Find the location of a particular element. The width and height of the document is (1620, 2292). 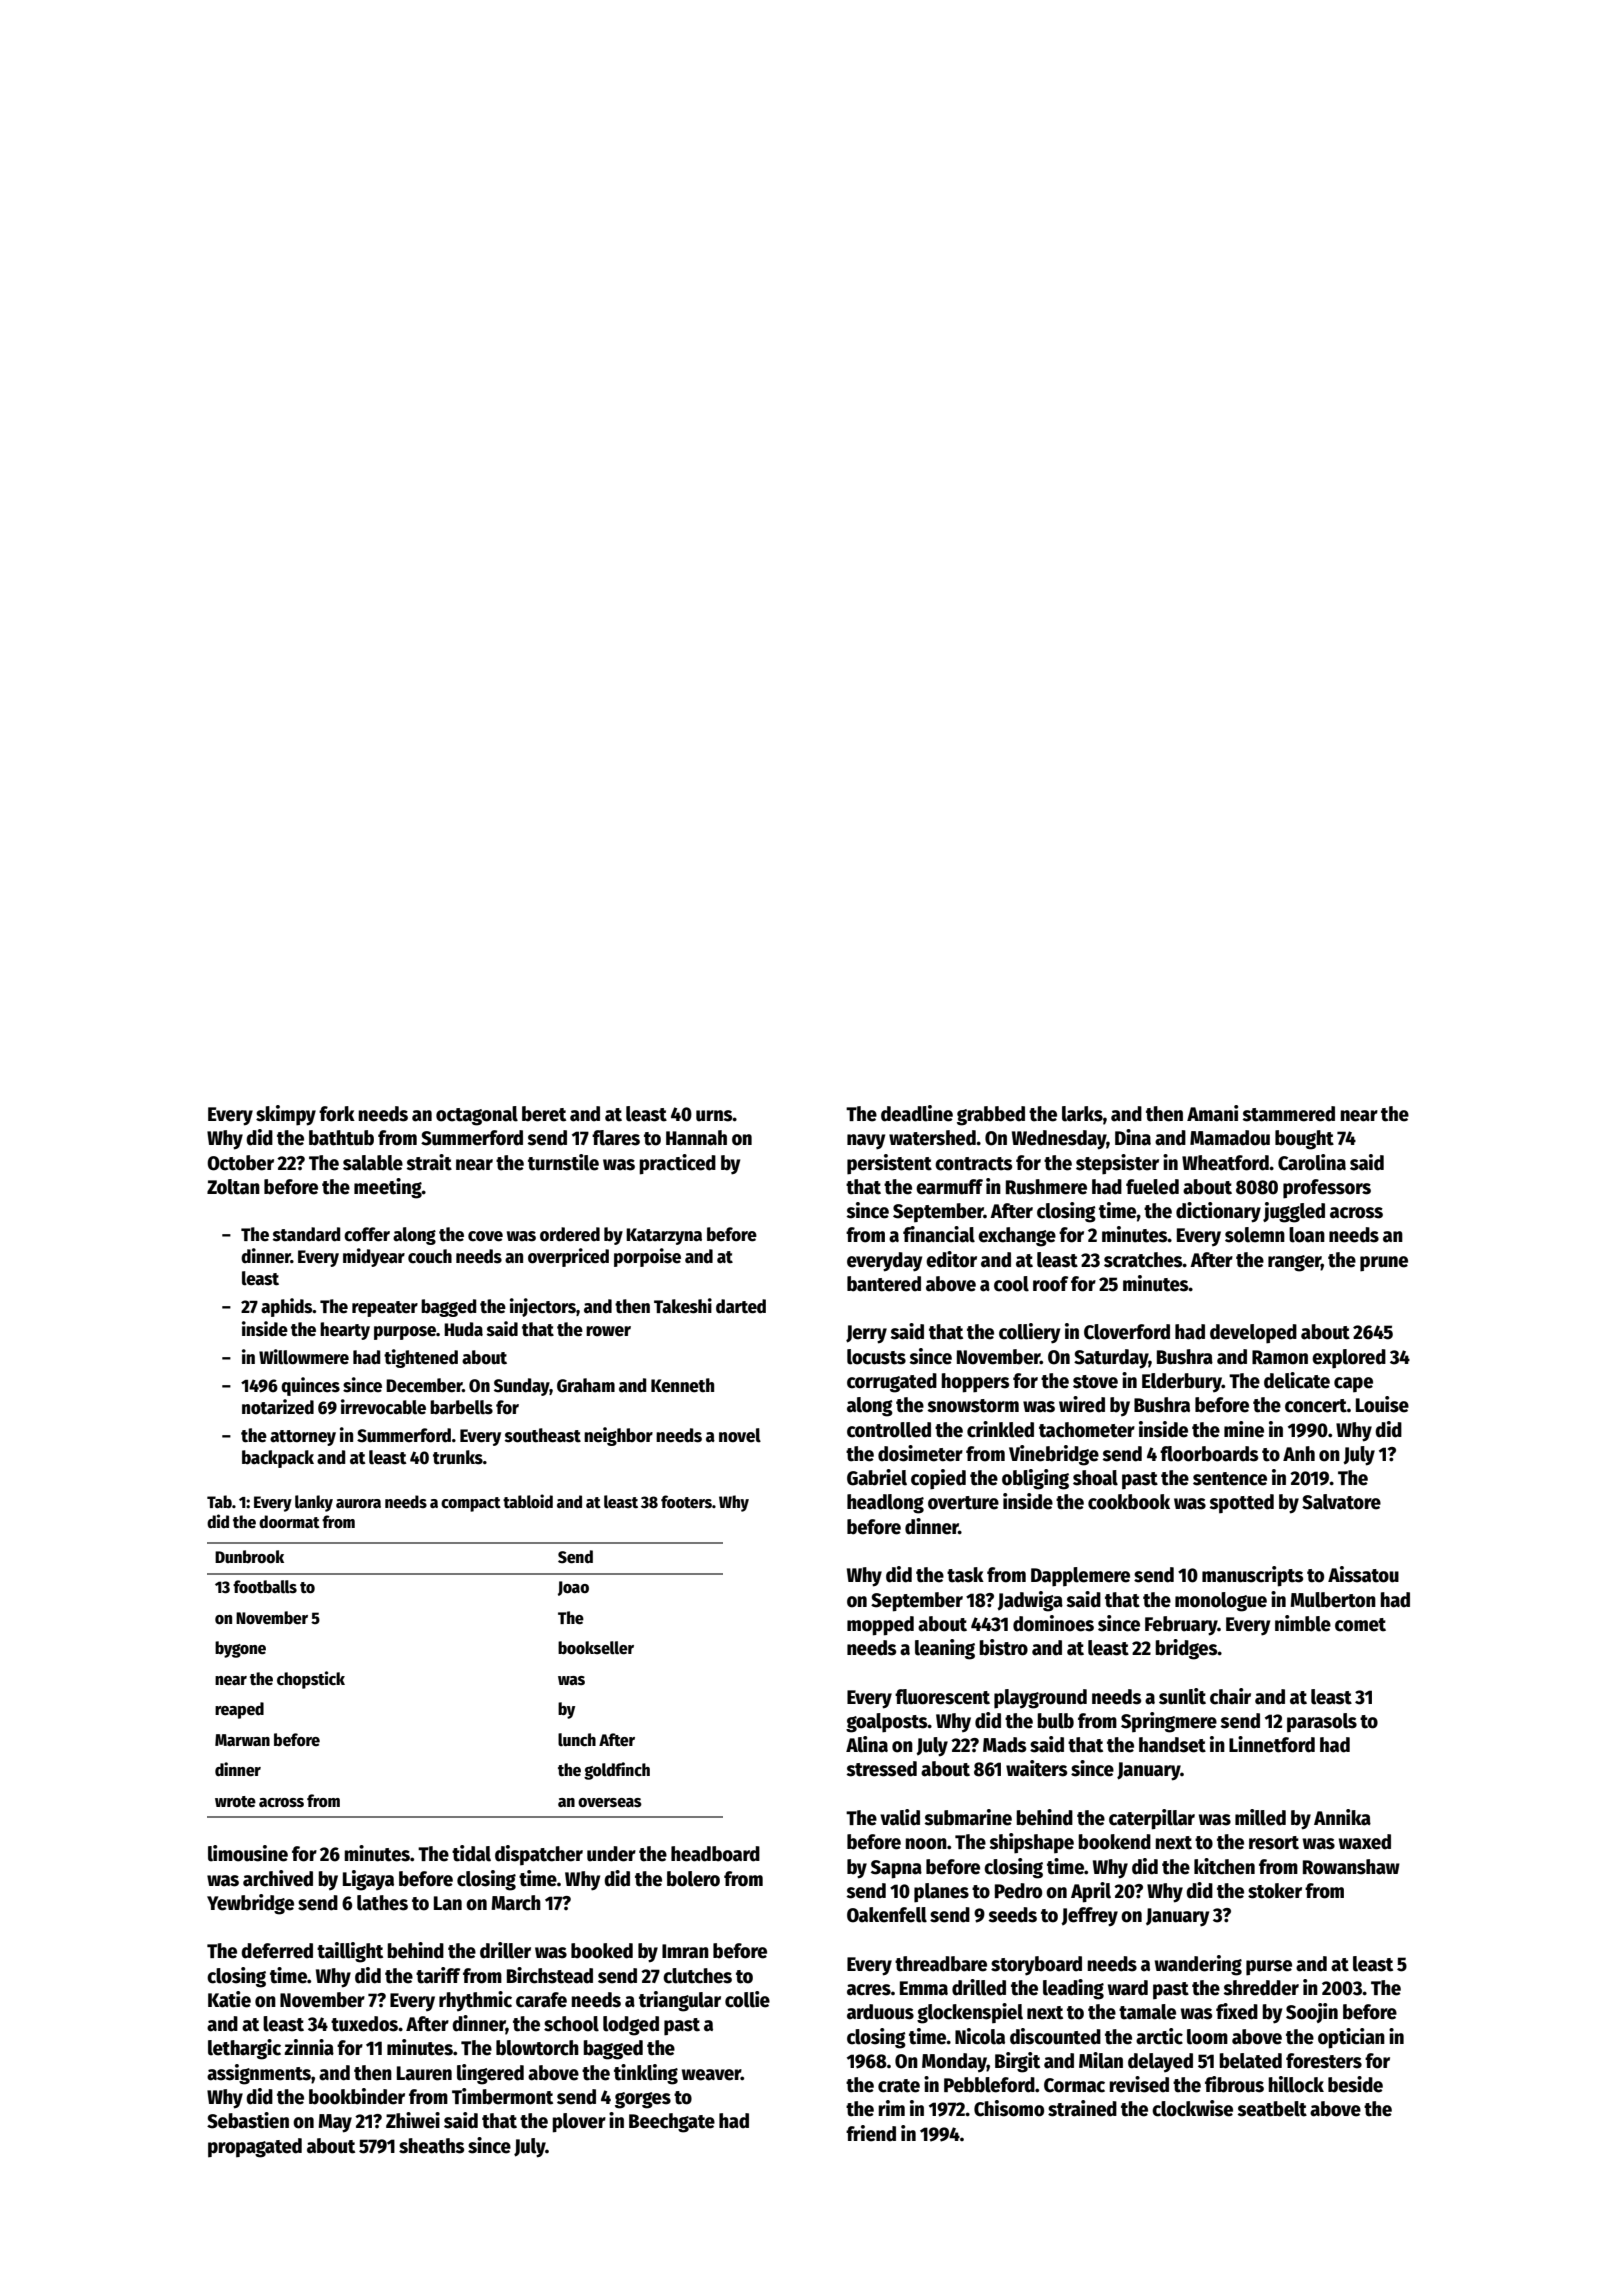

octagonal is located at coordinates (477, 1116).
